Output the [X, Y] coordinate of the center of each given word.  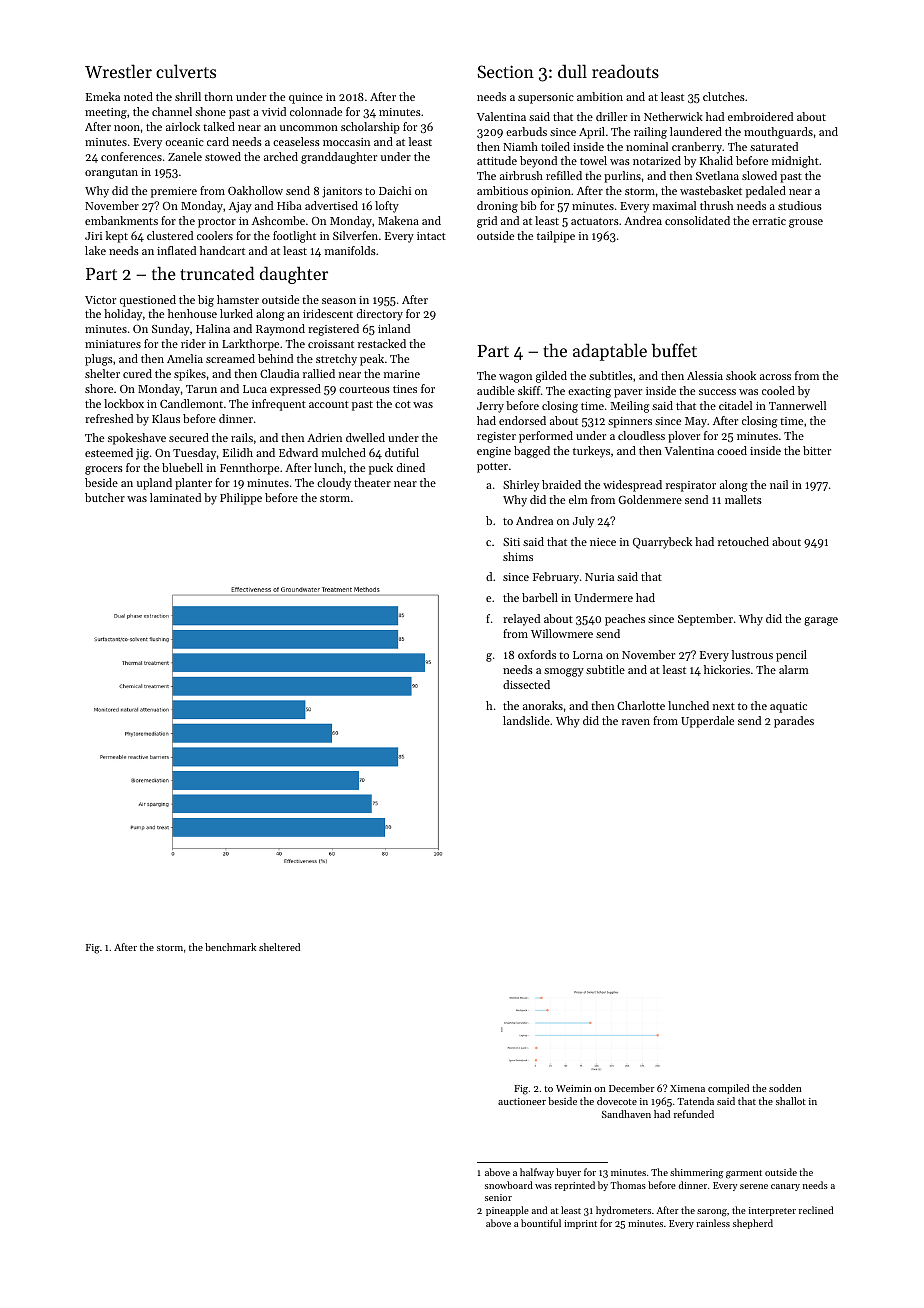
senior [498, 1197]
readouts [625, 71]
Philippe [241, 499]
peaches [625, 620]
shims [518, 556]
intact [431, 236]
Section [505, 71]
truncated [217, 273]
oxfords [537, 654]
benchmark [230, 947]
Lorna [588, 655]
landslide [526, 720]
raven [636, 722]
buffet [674, 350]
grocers [104, 470]
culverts [186, 71]
